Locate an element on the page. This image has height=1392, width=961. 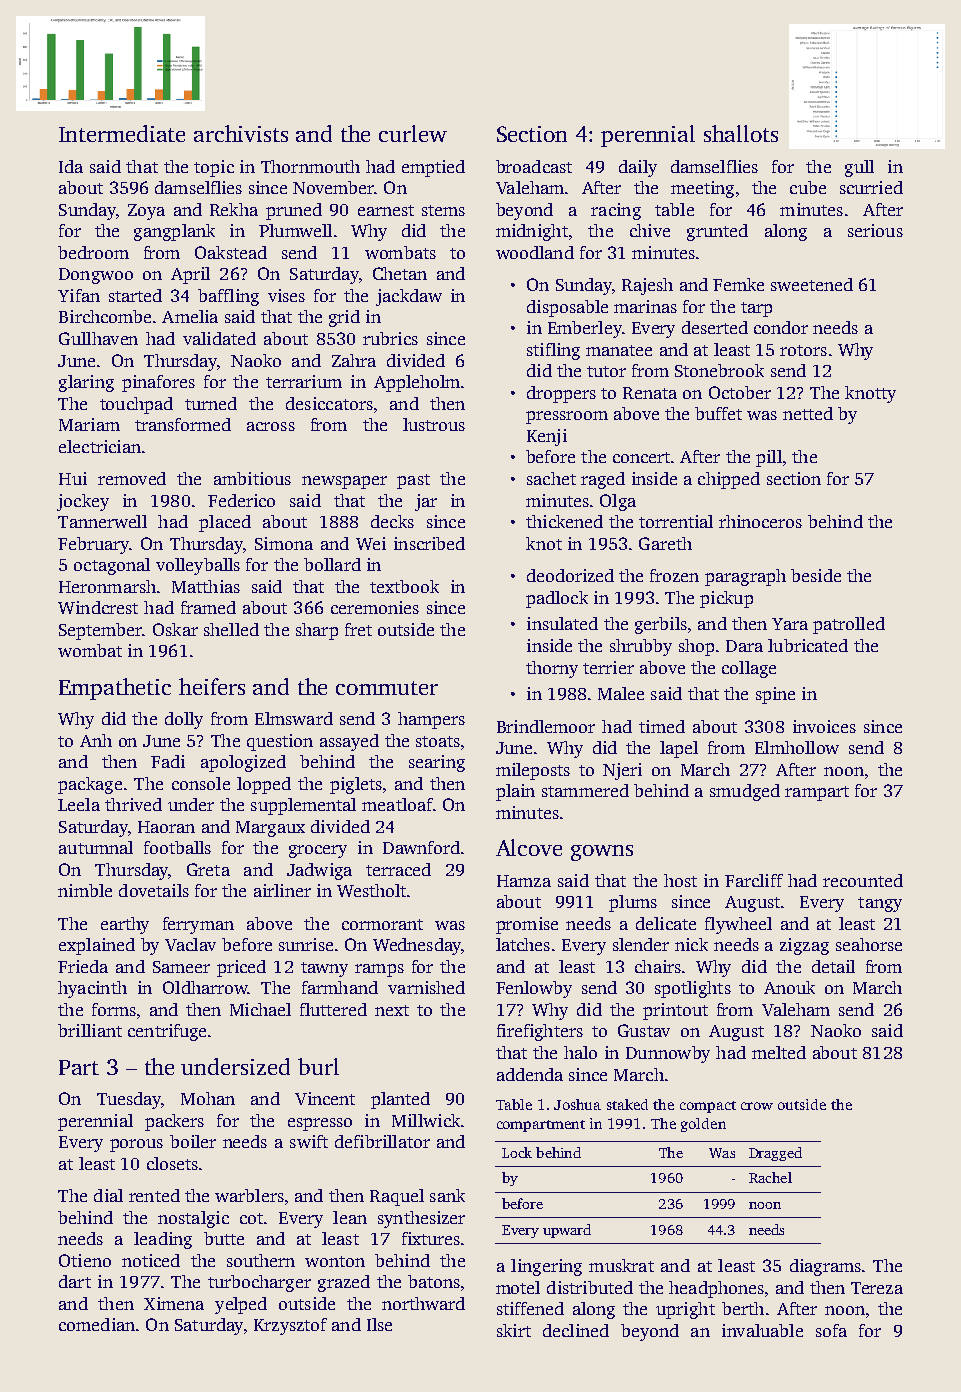
pickup is located at coordinates (726, 599).
